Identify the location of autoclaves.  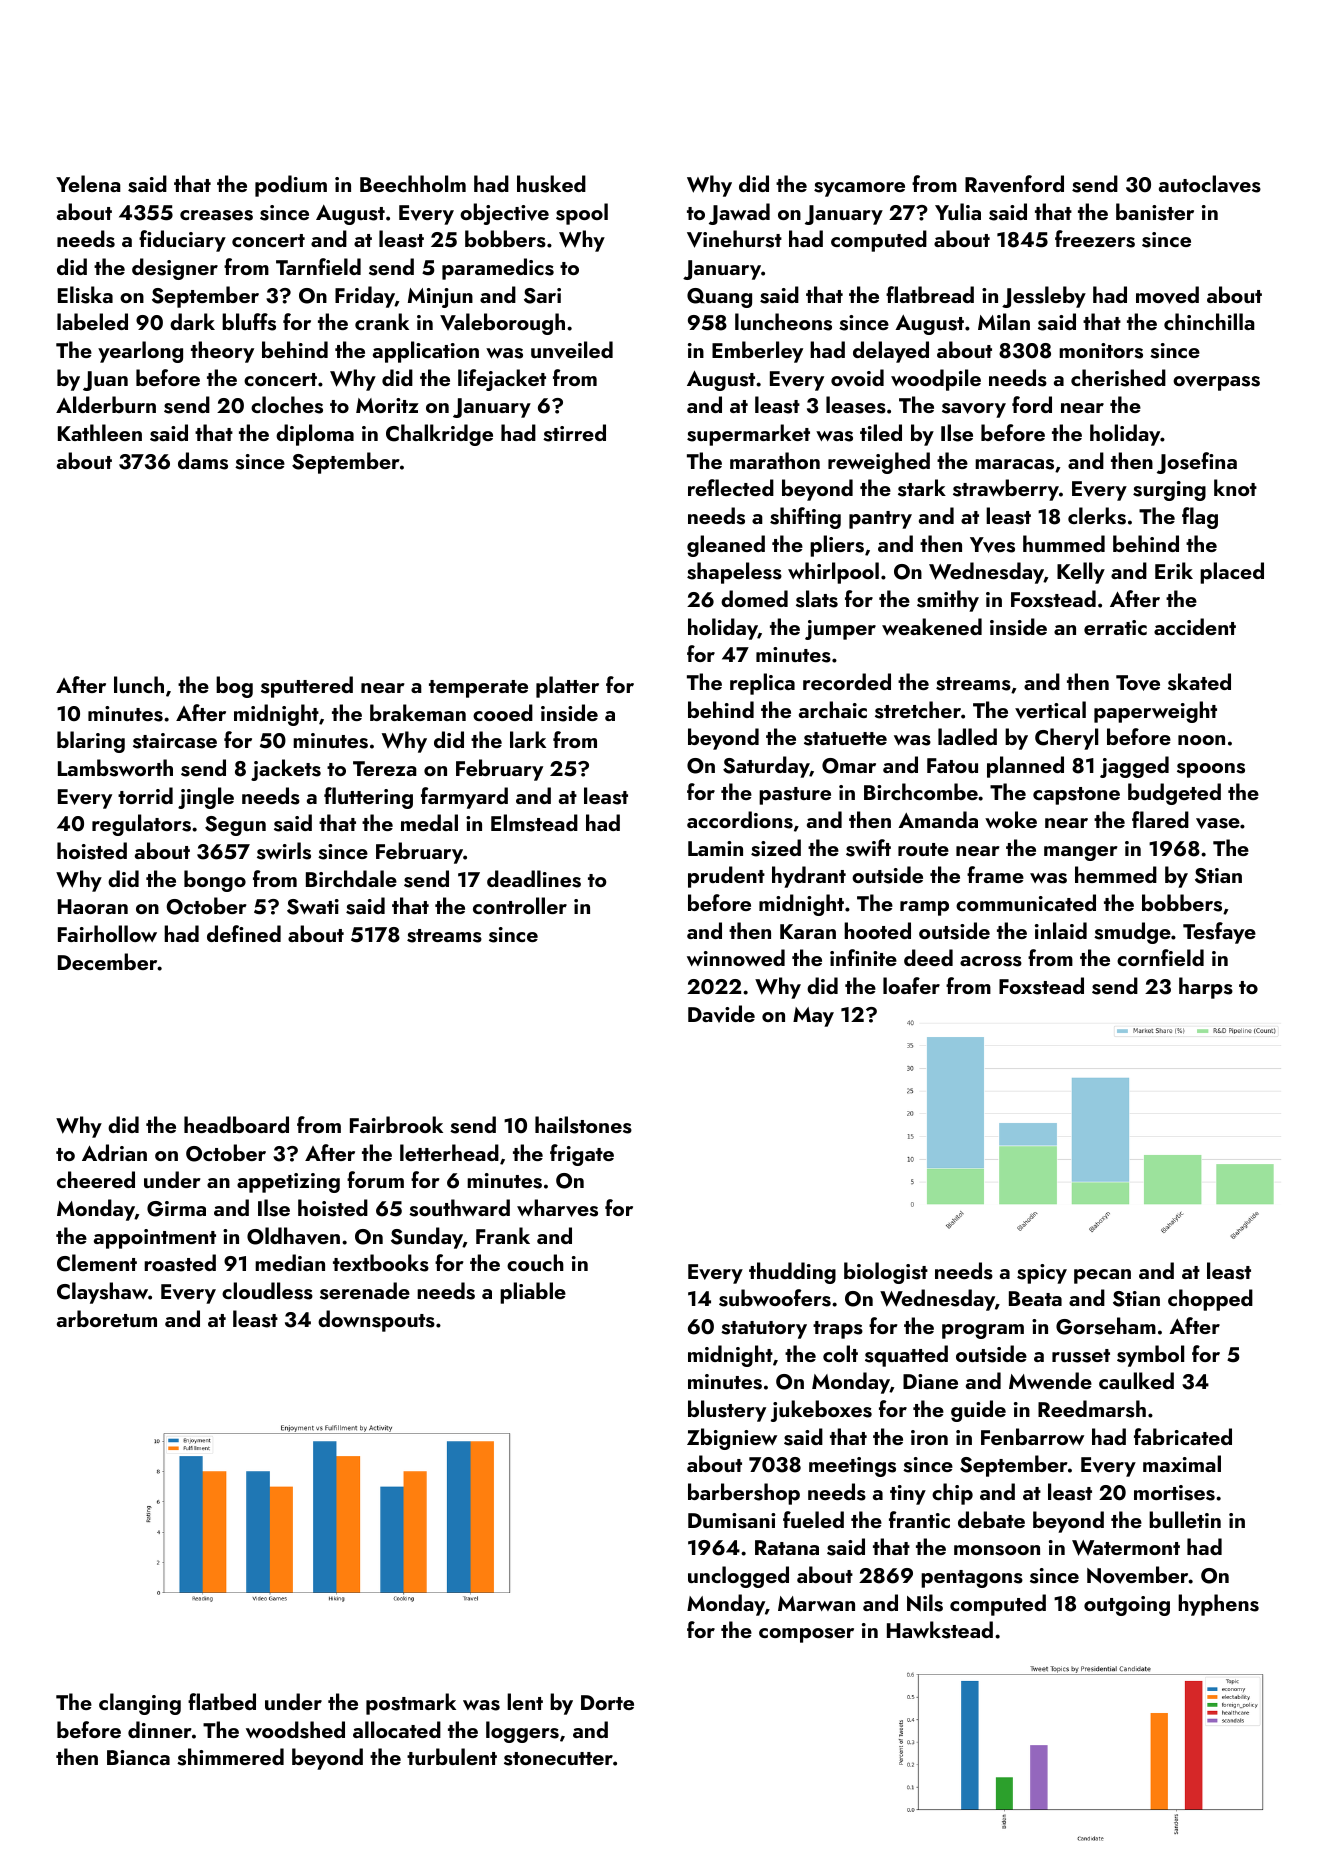
(1210, 184).
